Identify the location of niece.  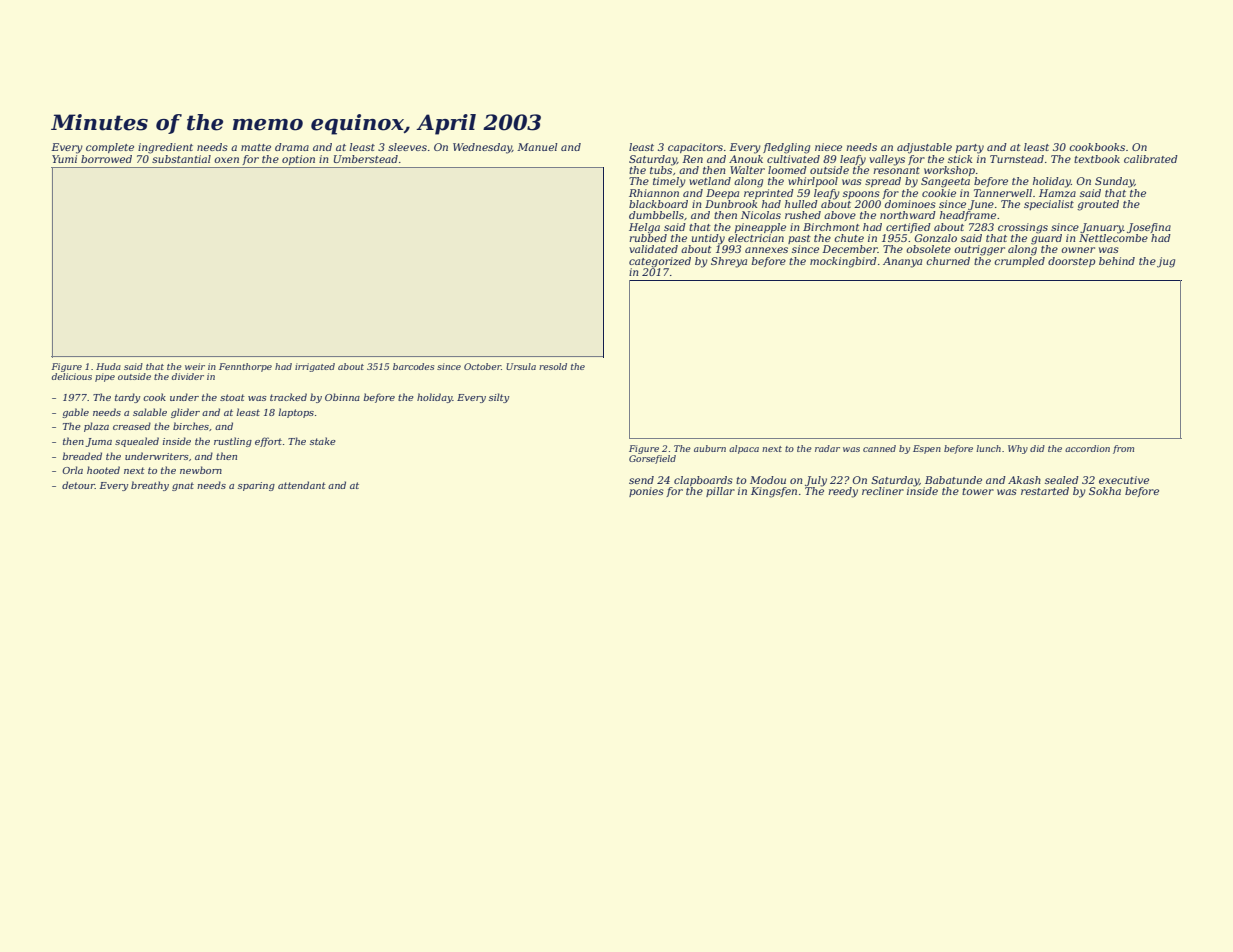
(828, 147).
